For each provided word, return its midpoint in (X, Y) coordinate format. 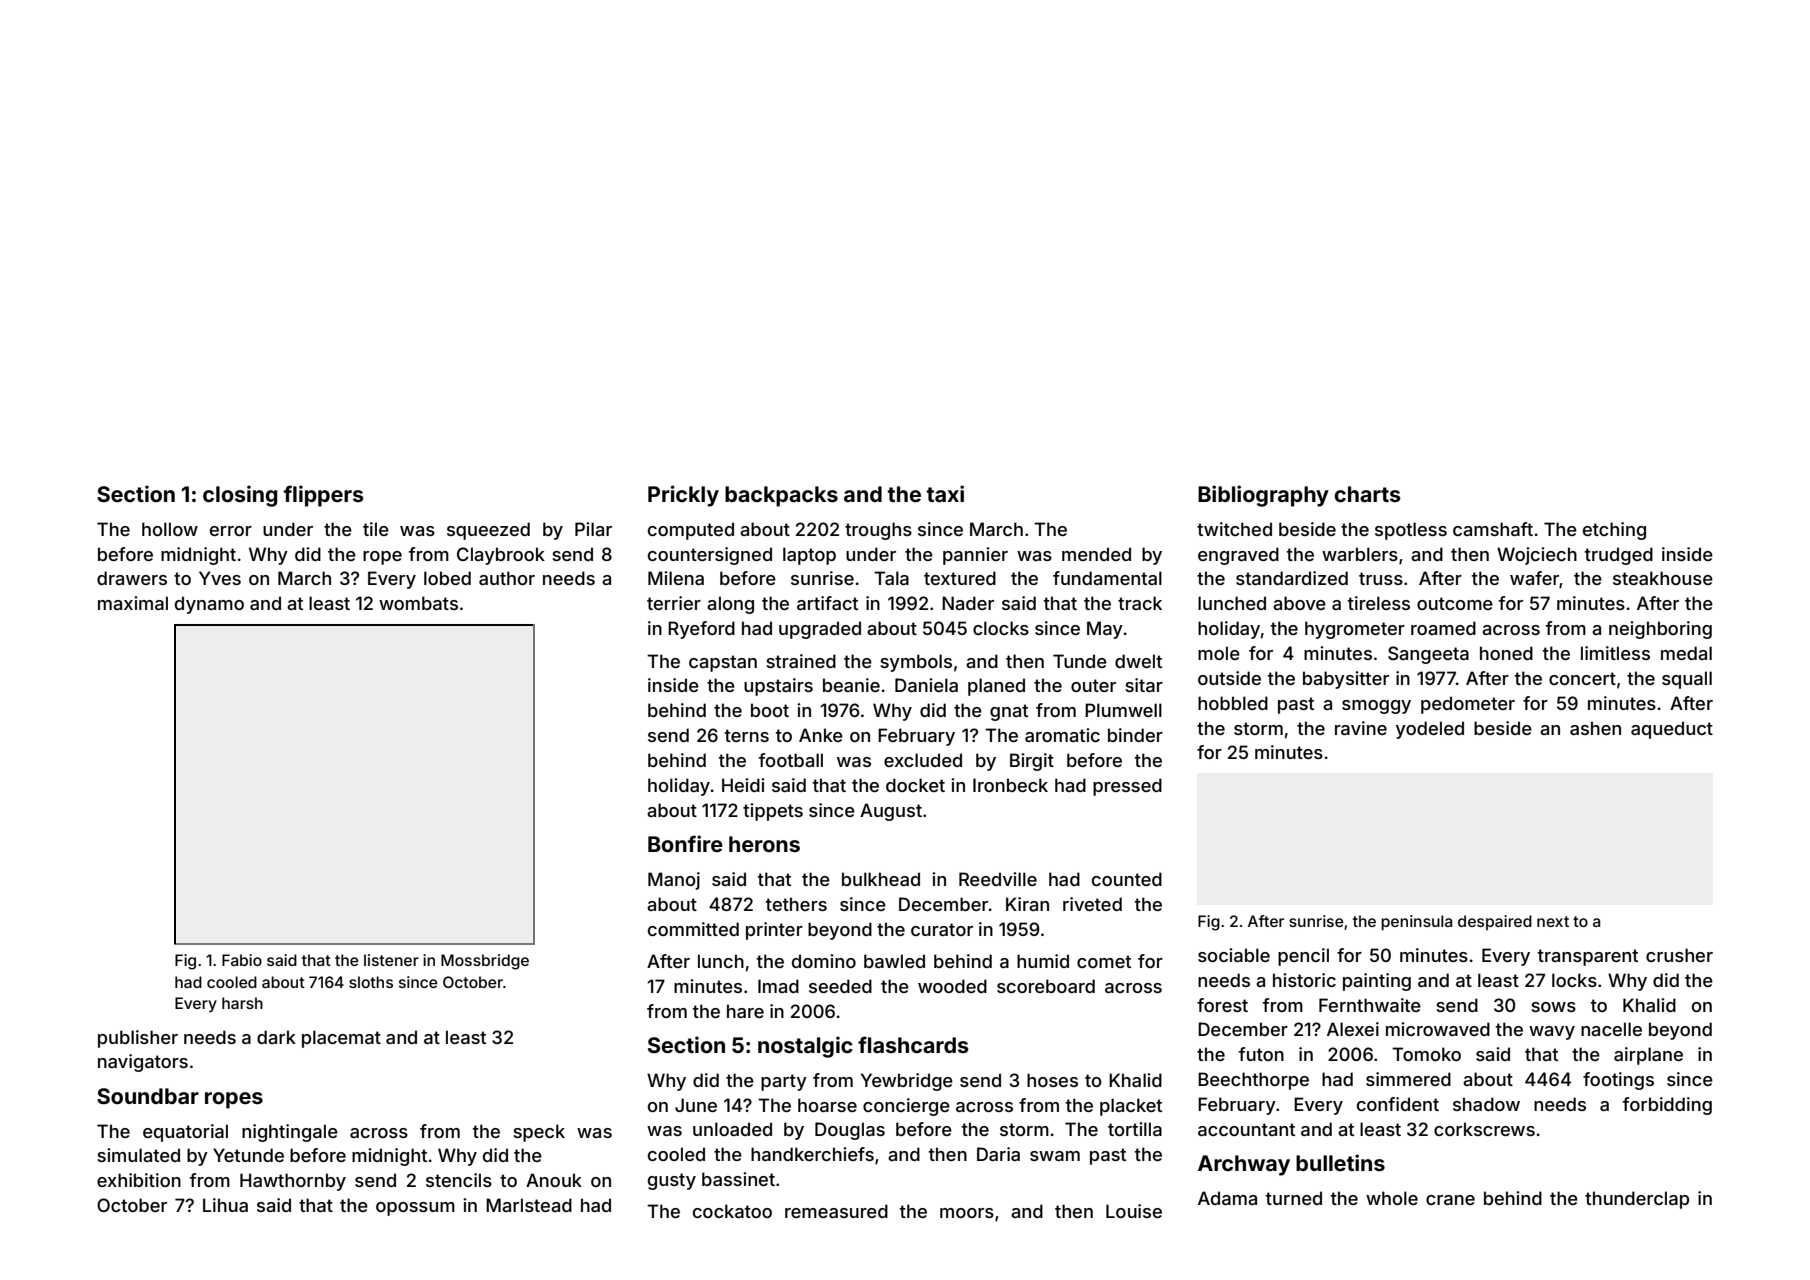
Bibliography (1263, 496)
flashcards (913, 1044)
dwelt (1138, 661)
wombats (418, 603)
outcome (1455, 603)
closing (240, 496)
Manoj (674, 881)
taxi (945, 493)
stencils (459, 1180)
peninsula (1416, 922)
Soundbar (148, 1096)
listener (391, 960)
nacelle (1611, 1029)
